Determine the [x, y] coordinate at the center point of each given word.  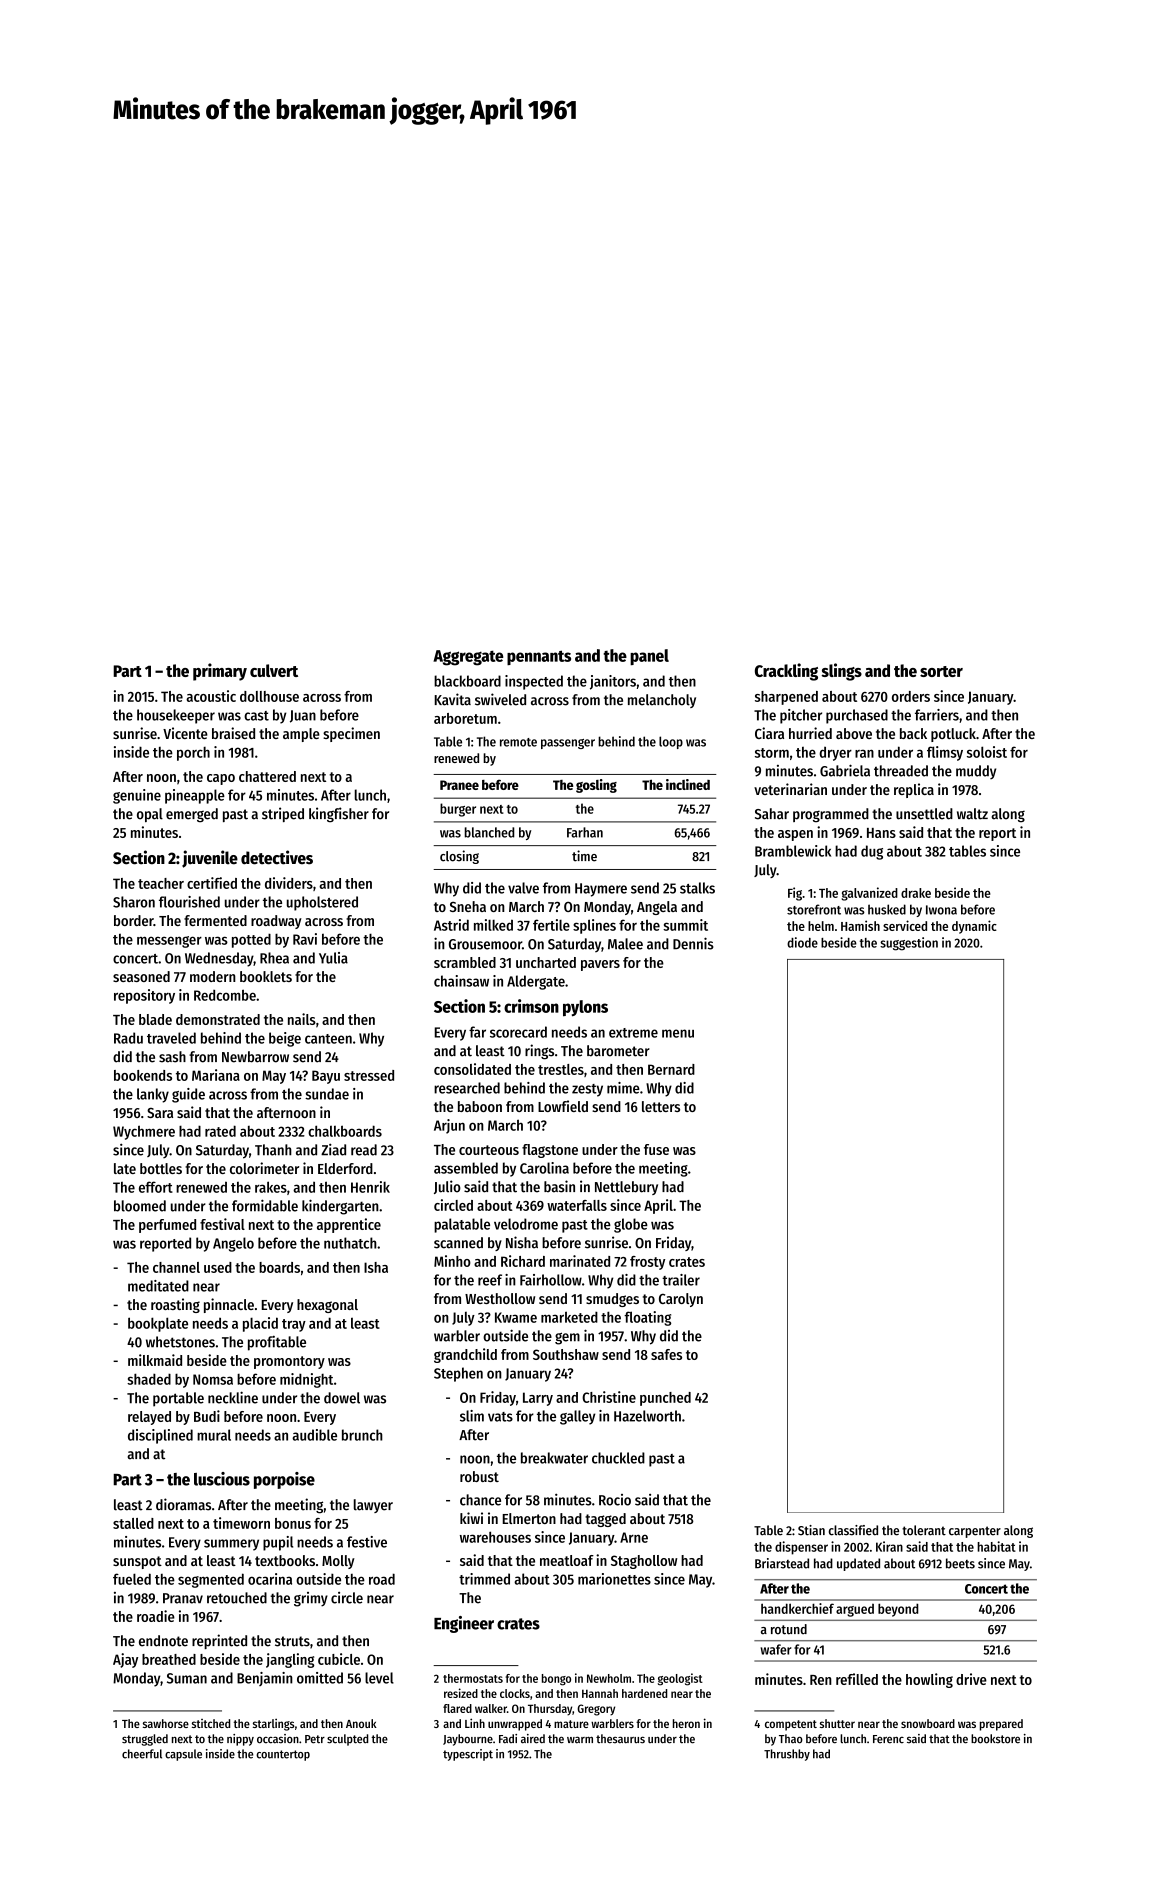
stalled [133, 1523]
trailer [681, 1280]
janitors [613, 682]
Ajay [125, 1660]
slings [841, 672]
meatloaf [567, 1560]
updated [858, 1564]
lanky [153, 1095]
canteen [328, 1039]
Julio [447, 1187]
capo [221, 779]
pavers [600, 965]
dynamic [974, 927]
